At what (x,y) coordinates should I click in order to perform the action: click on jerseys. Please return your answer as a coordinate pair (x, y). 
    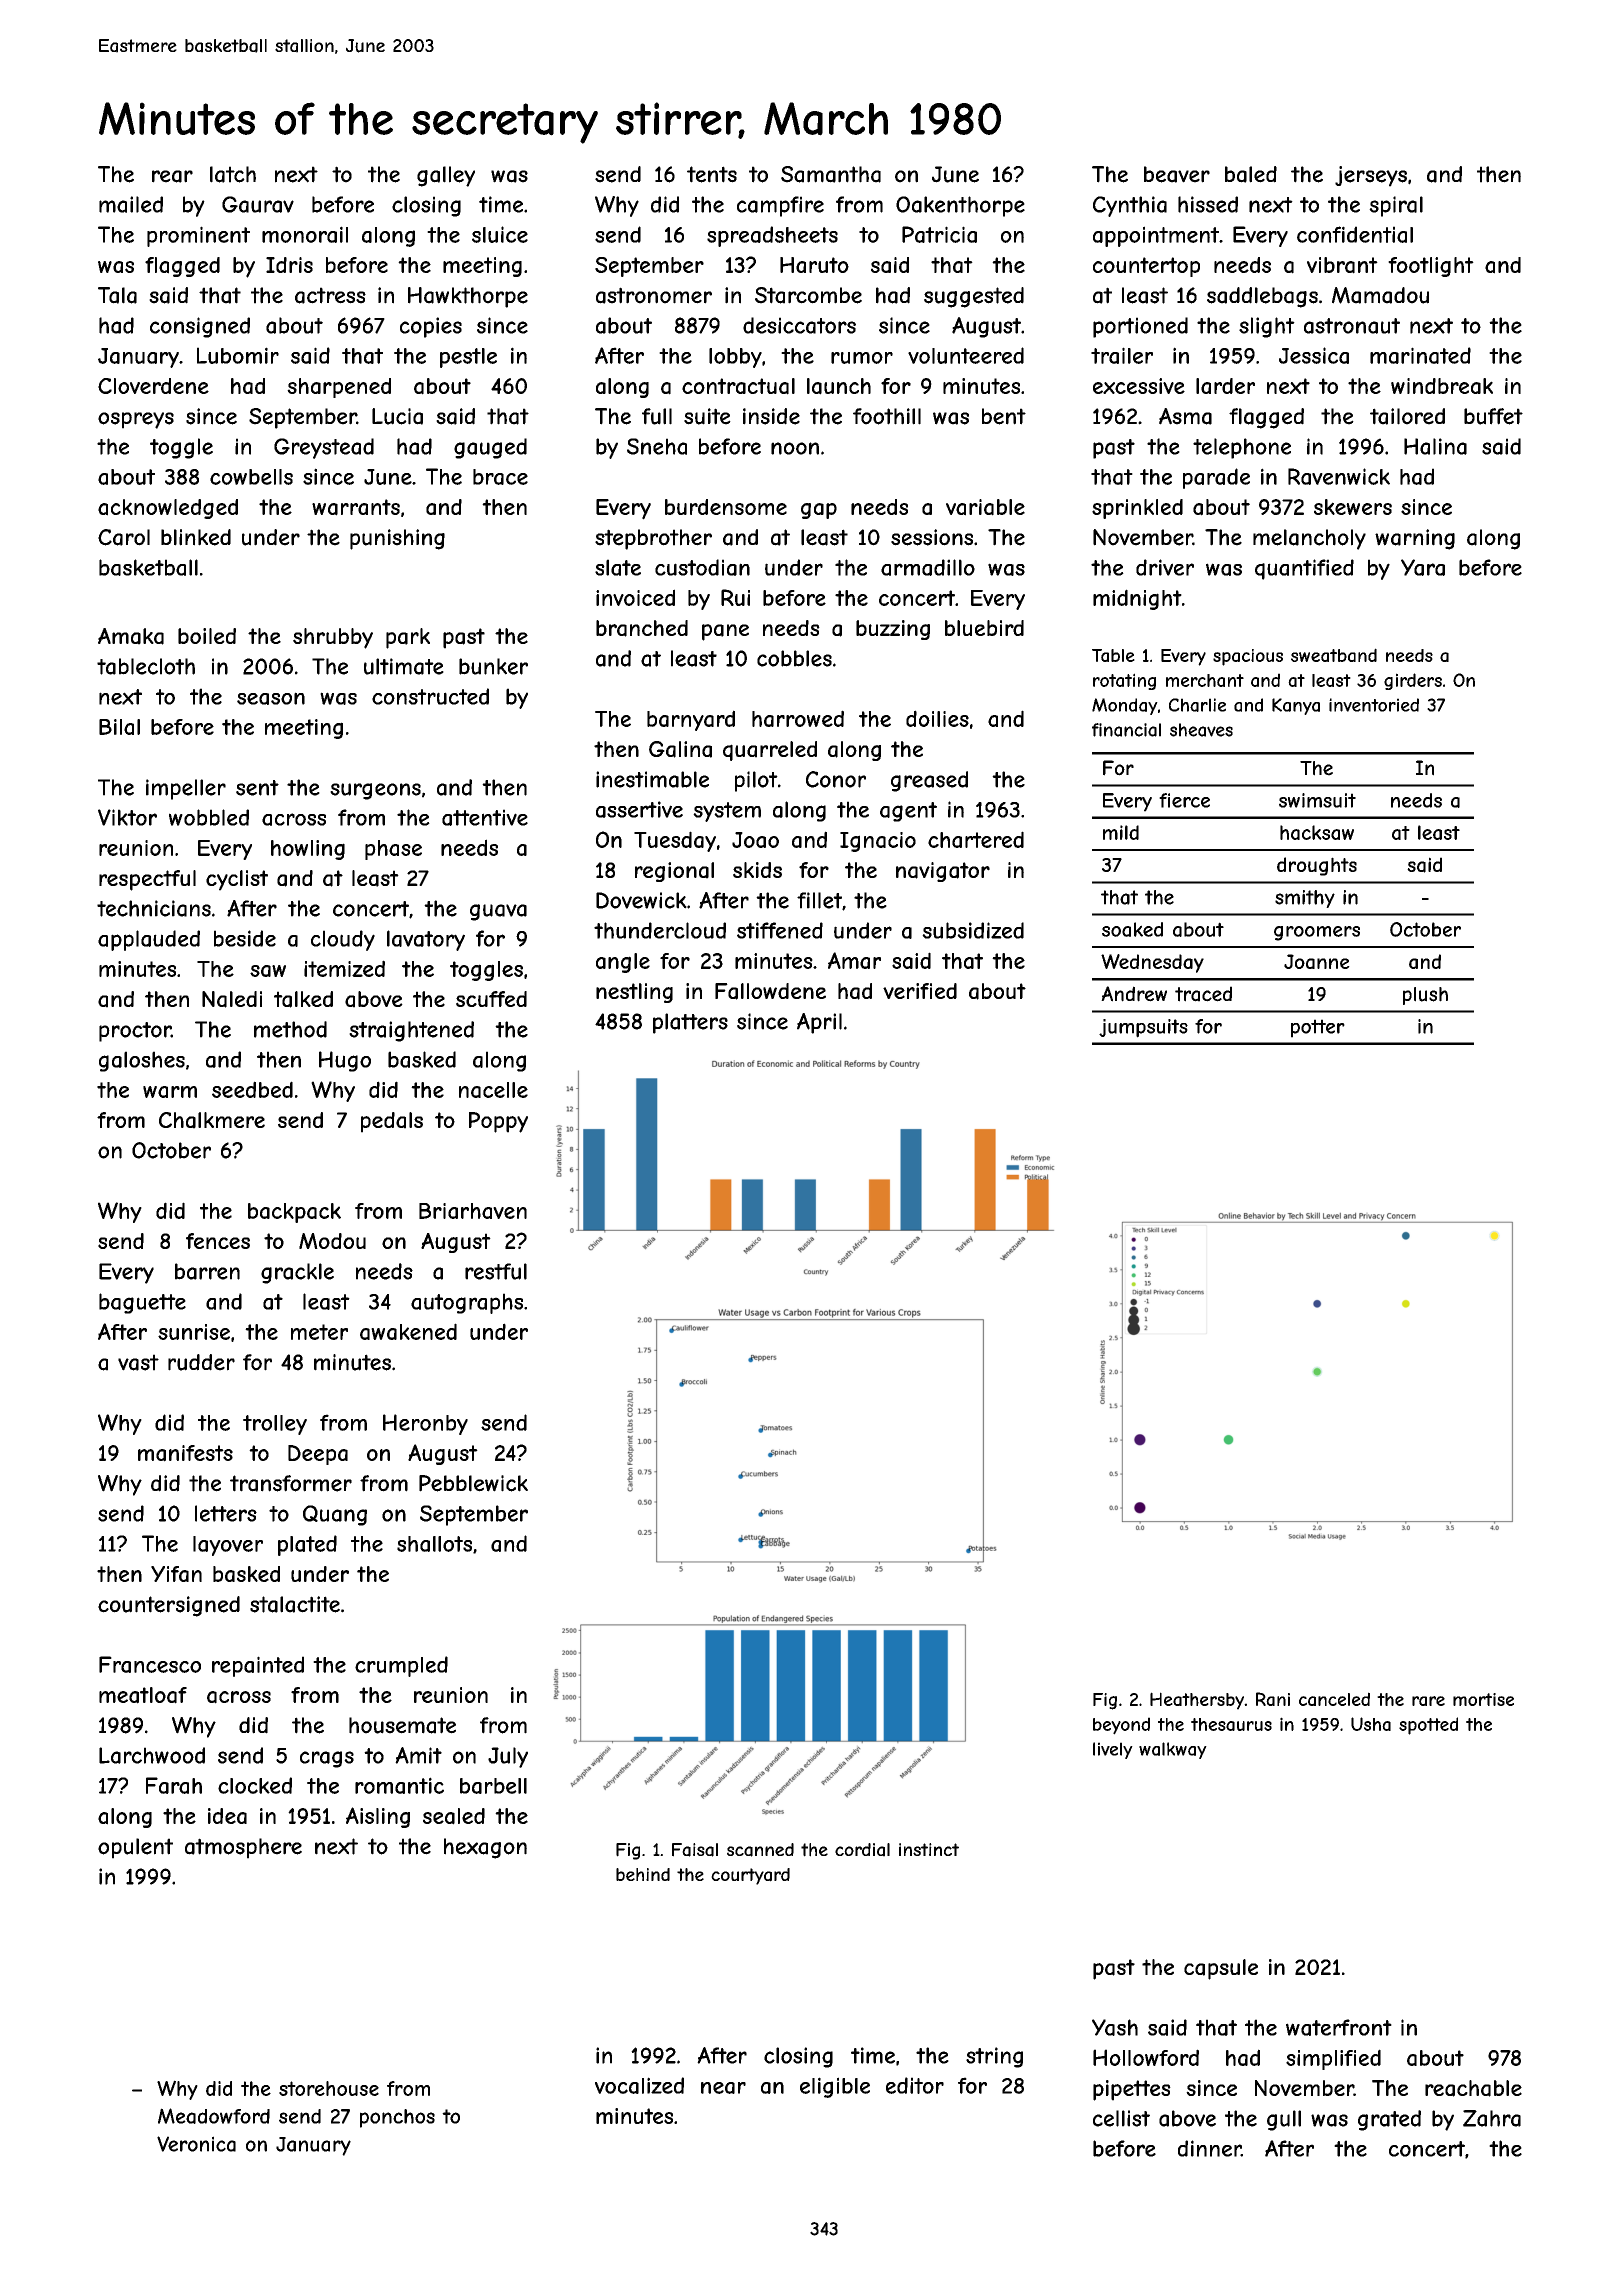
    Looking at the image, I should click on (1371, 176).
